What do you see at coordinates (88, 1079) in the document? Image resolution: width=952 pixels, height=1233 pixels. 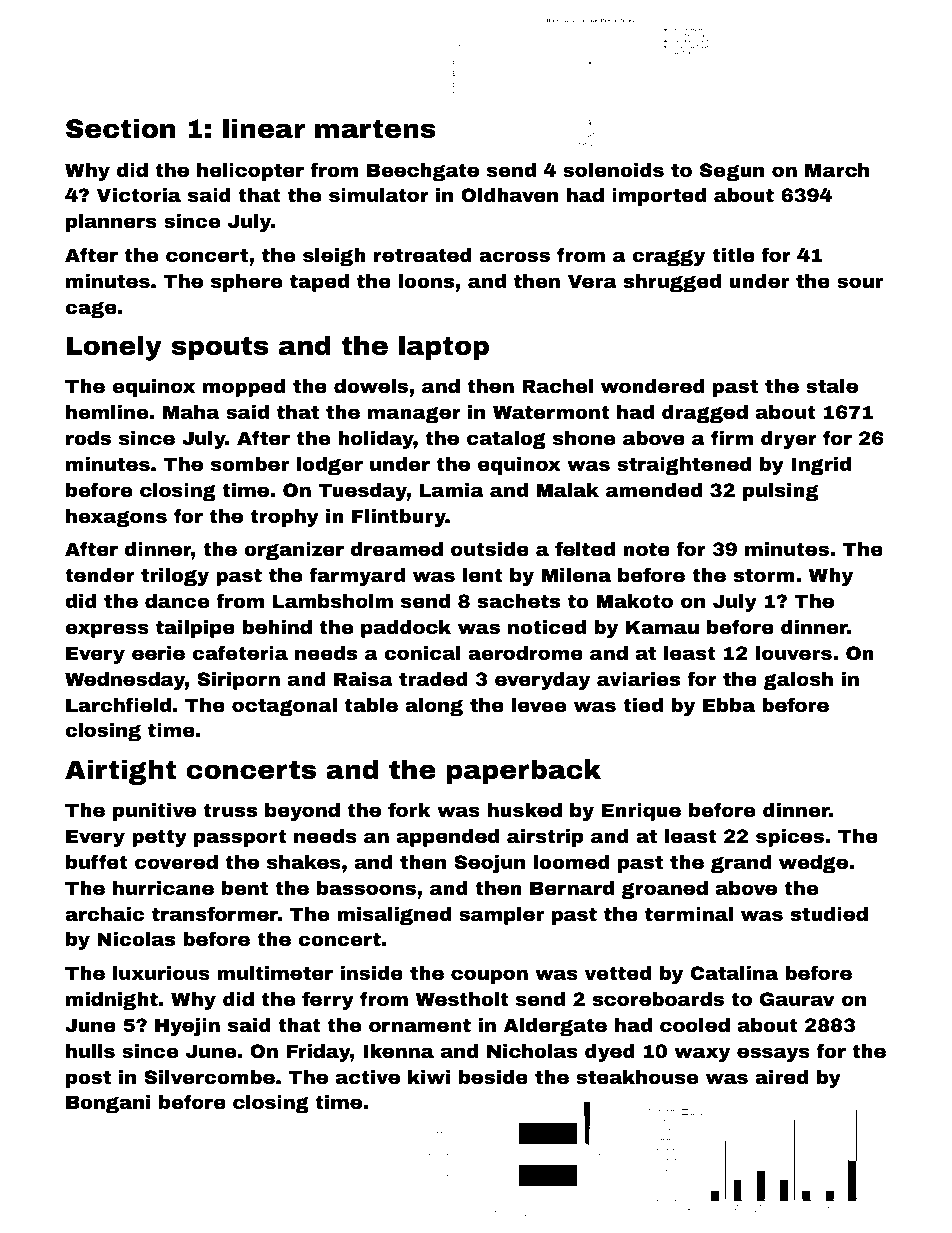 I see `post` at bounding box center [88, 1079].
